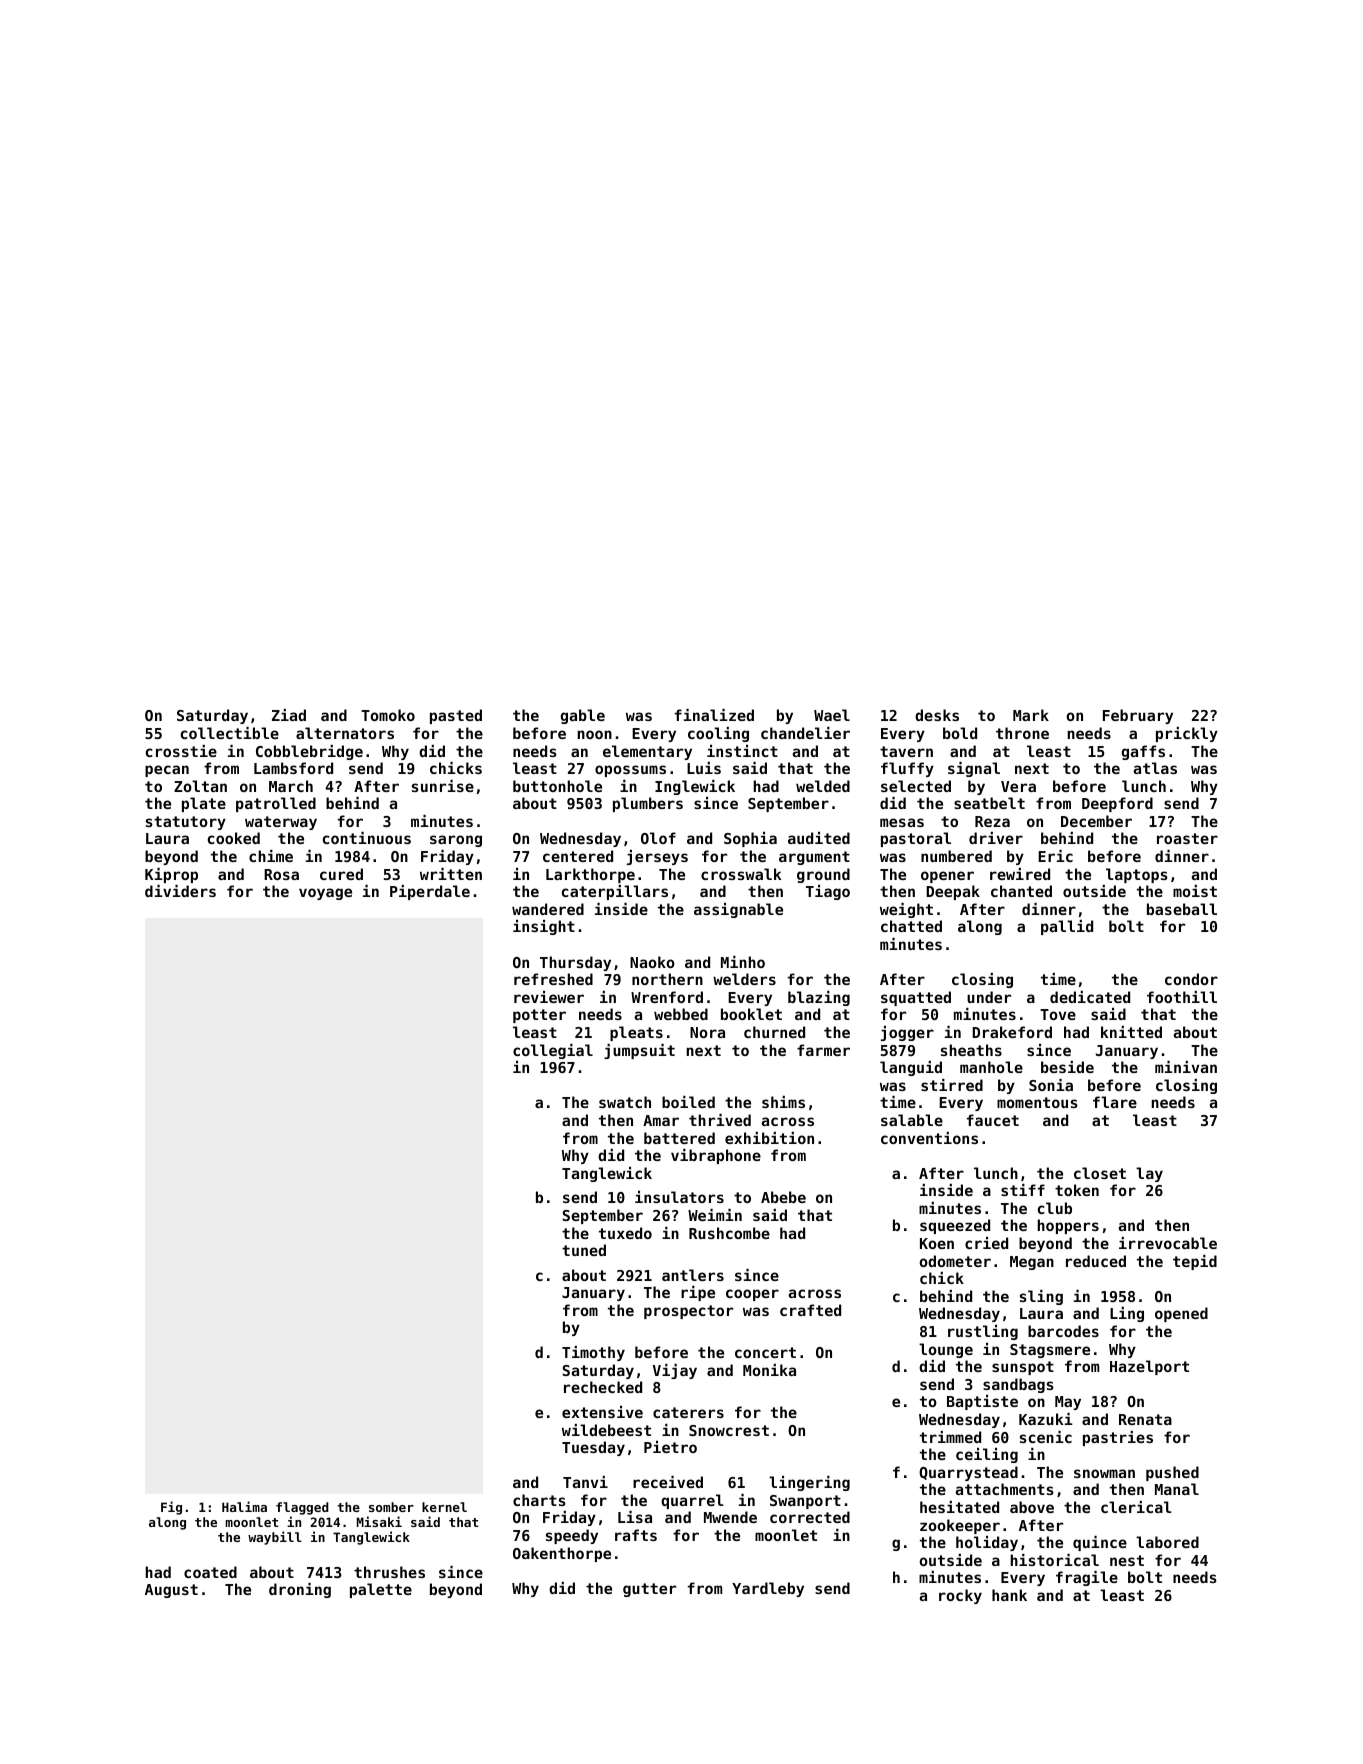  I want to click on faucet, so click(993, 1120).
